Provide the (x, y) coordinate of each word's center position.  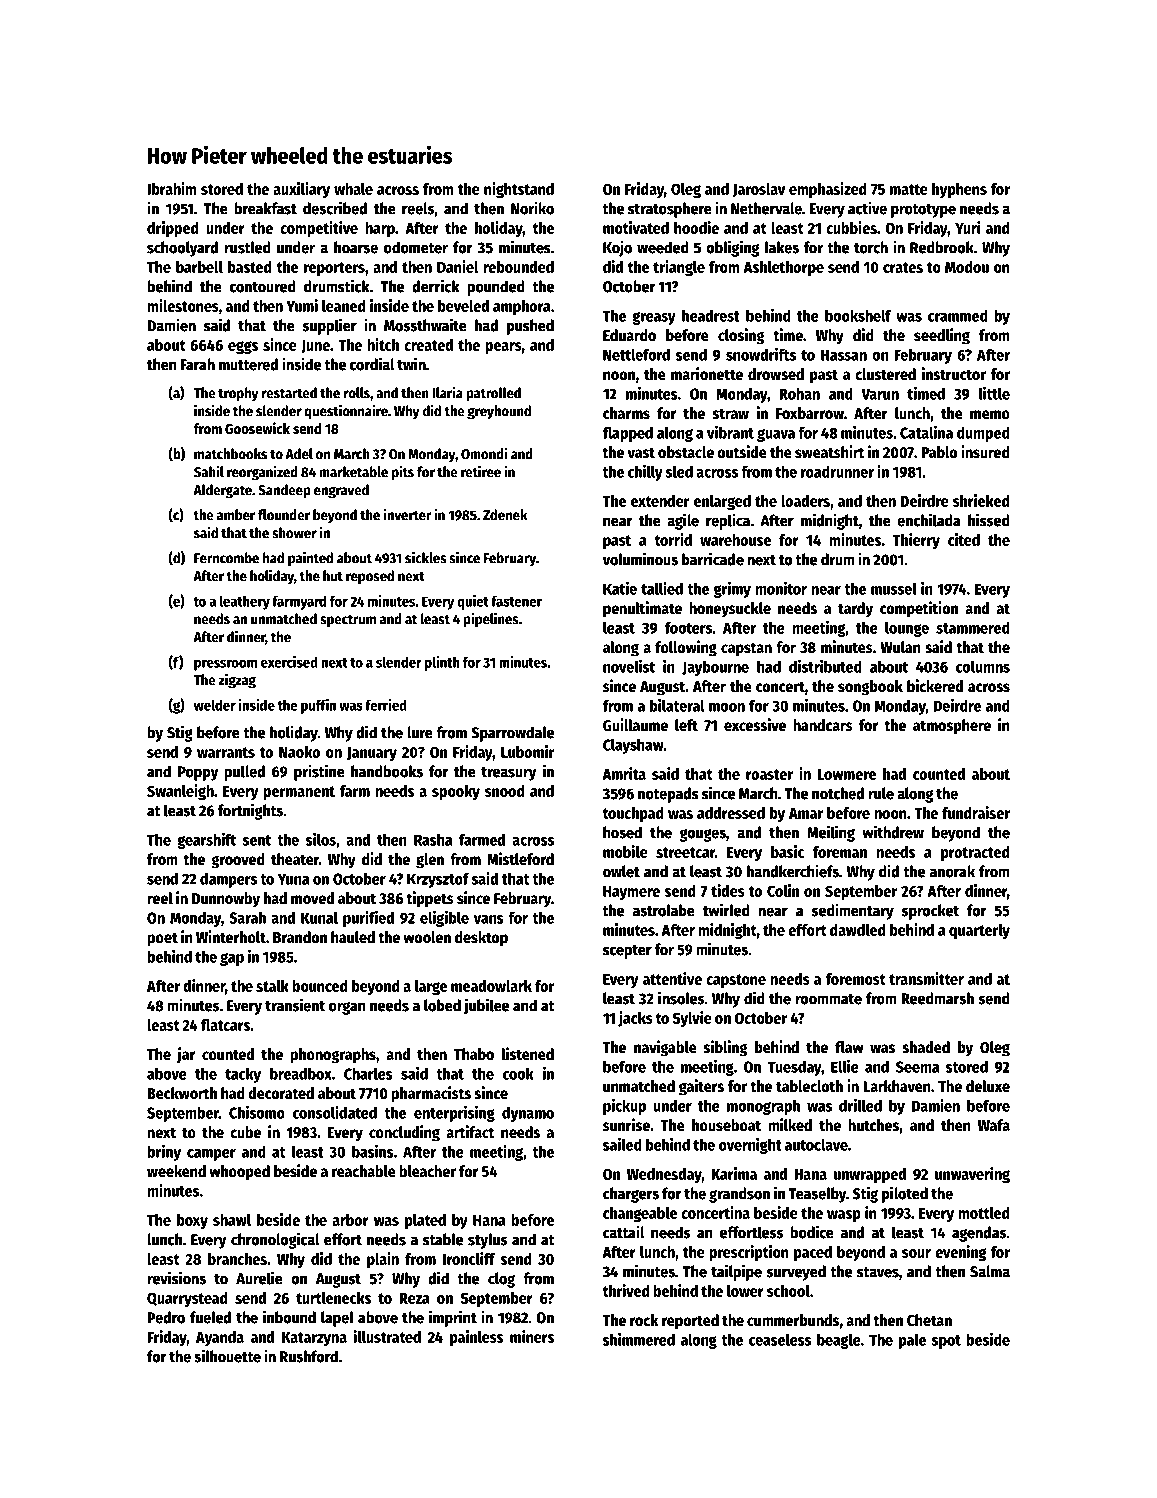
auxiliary (301, 190)
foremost (855, 979)
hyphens (959, 190)
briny (164, 1153)
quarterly (979, 931)
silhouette (227, 1356)
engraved (341, 491)
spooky (456, 792)
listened (528, 1054)
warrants (226, 752)
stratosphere (670, 210)
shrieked (981, 500)
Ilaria (447, 392)
